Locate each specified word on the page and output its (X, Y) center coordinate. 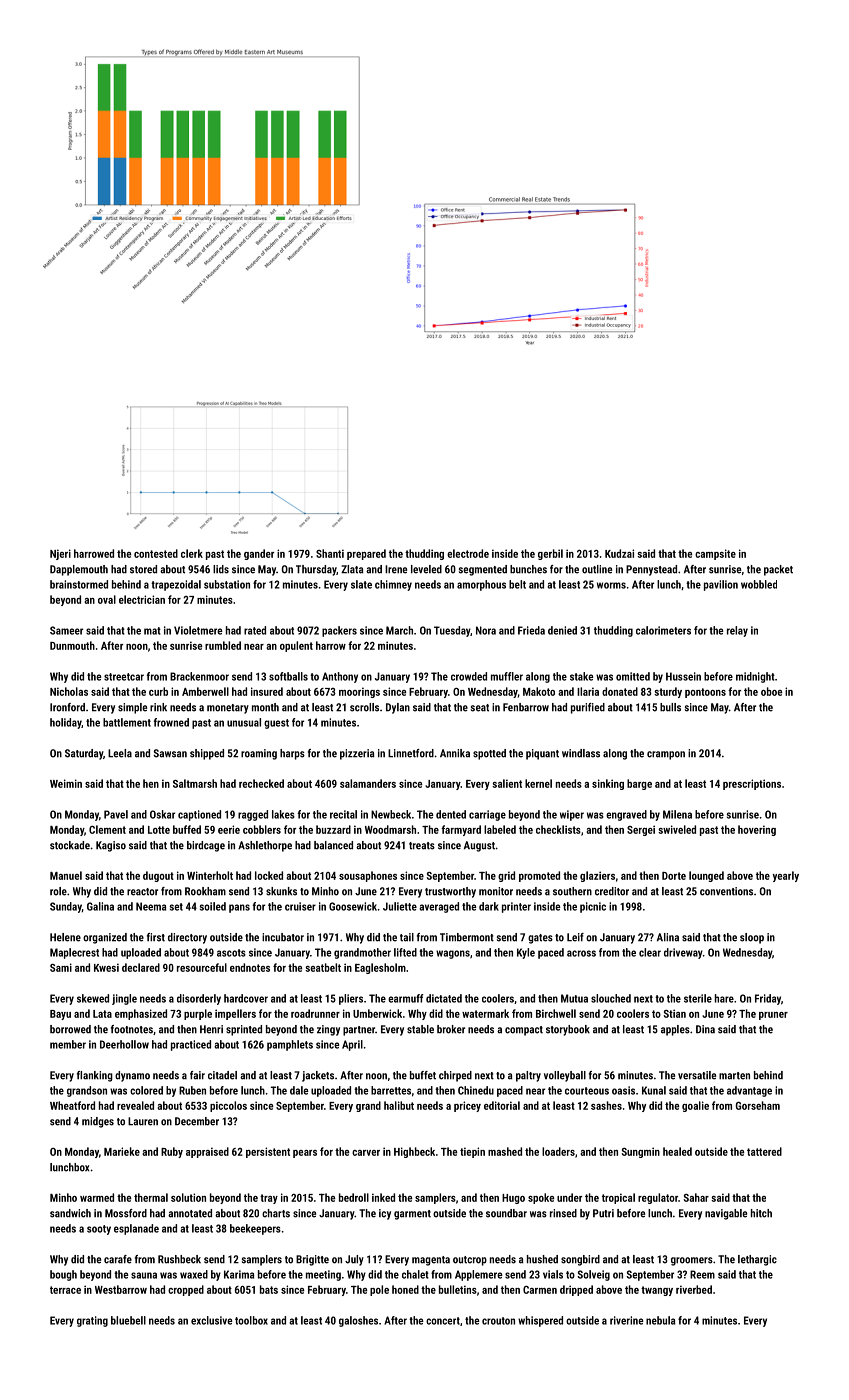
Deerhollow (124, 1044)
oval (107, 599)
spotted (489, 754)
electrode (468, 553)
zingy (328, 1030)
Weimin (66, 783)
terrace (65, 1290)
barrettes (391, 1090)
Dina (705, 1029)
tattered (764, 1151)
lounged (706, 876)
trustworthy (450, 892)
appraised (207, 1152)
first (156, 937)
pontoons (705, 693)
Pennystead (651, 570)
